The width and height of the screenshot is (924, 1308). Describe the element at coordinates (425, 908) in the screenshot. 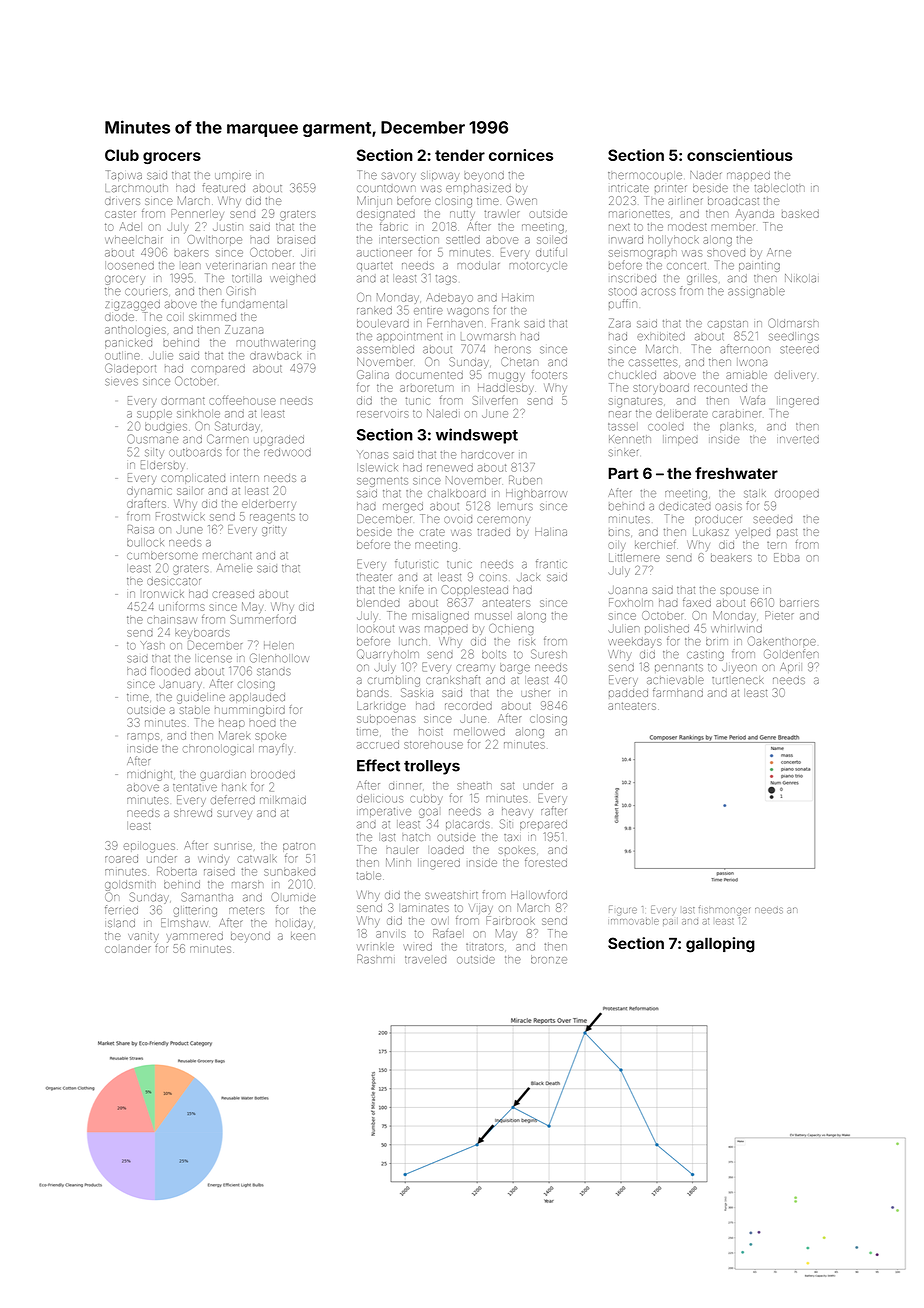

I see `laminates` at that location.
